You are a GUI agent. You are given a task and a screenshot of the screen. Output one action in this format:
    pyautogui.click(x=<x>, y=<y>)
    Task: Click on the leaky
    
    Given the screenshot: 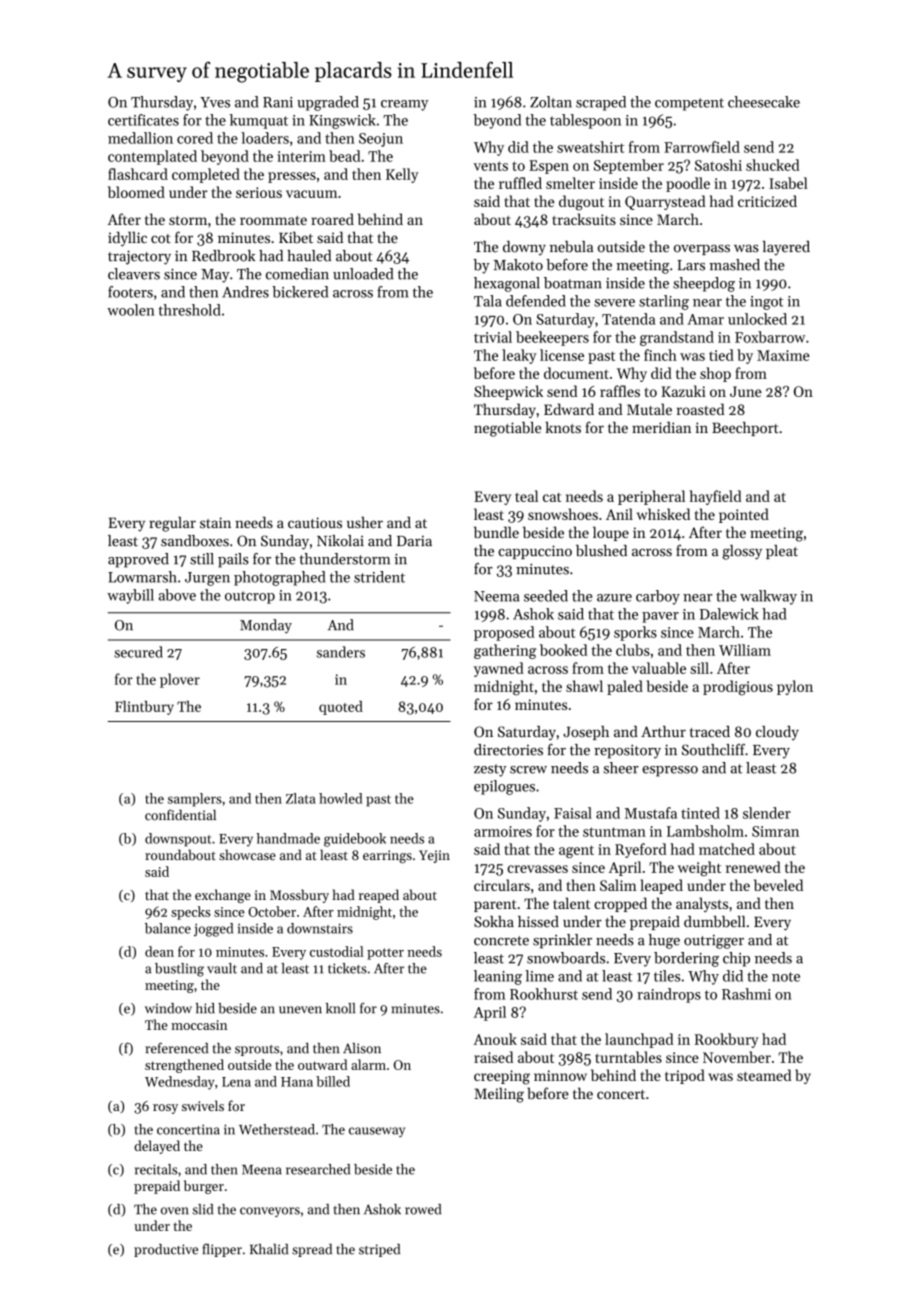 What is the action you would take?
    pyautogui.click(x=519, y=356)
